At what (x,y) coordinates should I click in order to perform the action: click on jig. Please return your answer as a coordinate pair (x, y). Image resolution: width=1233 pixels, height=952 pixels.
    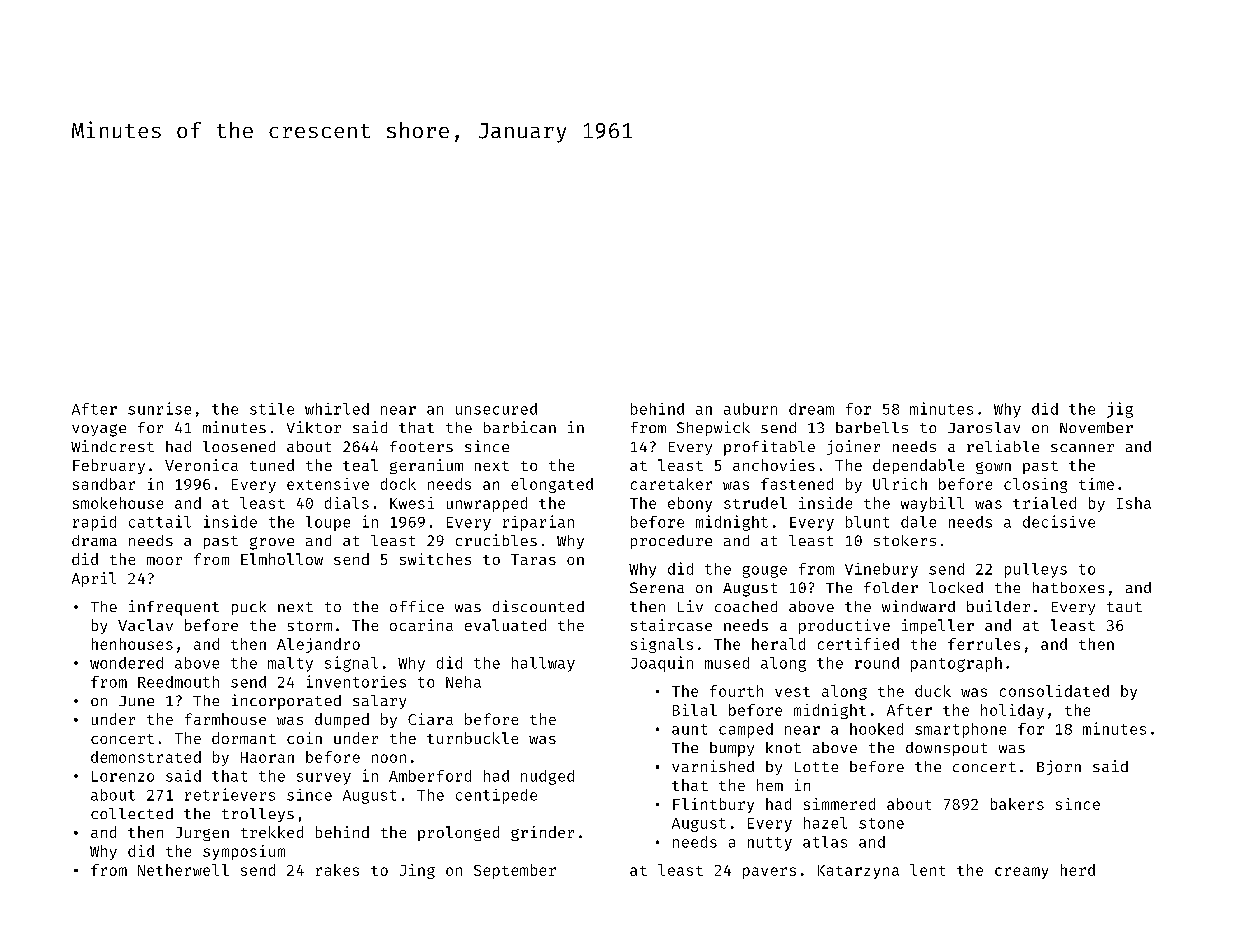
    Looking at the image, I should click on (1120, 410).
